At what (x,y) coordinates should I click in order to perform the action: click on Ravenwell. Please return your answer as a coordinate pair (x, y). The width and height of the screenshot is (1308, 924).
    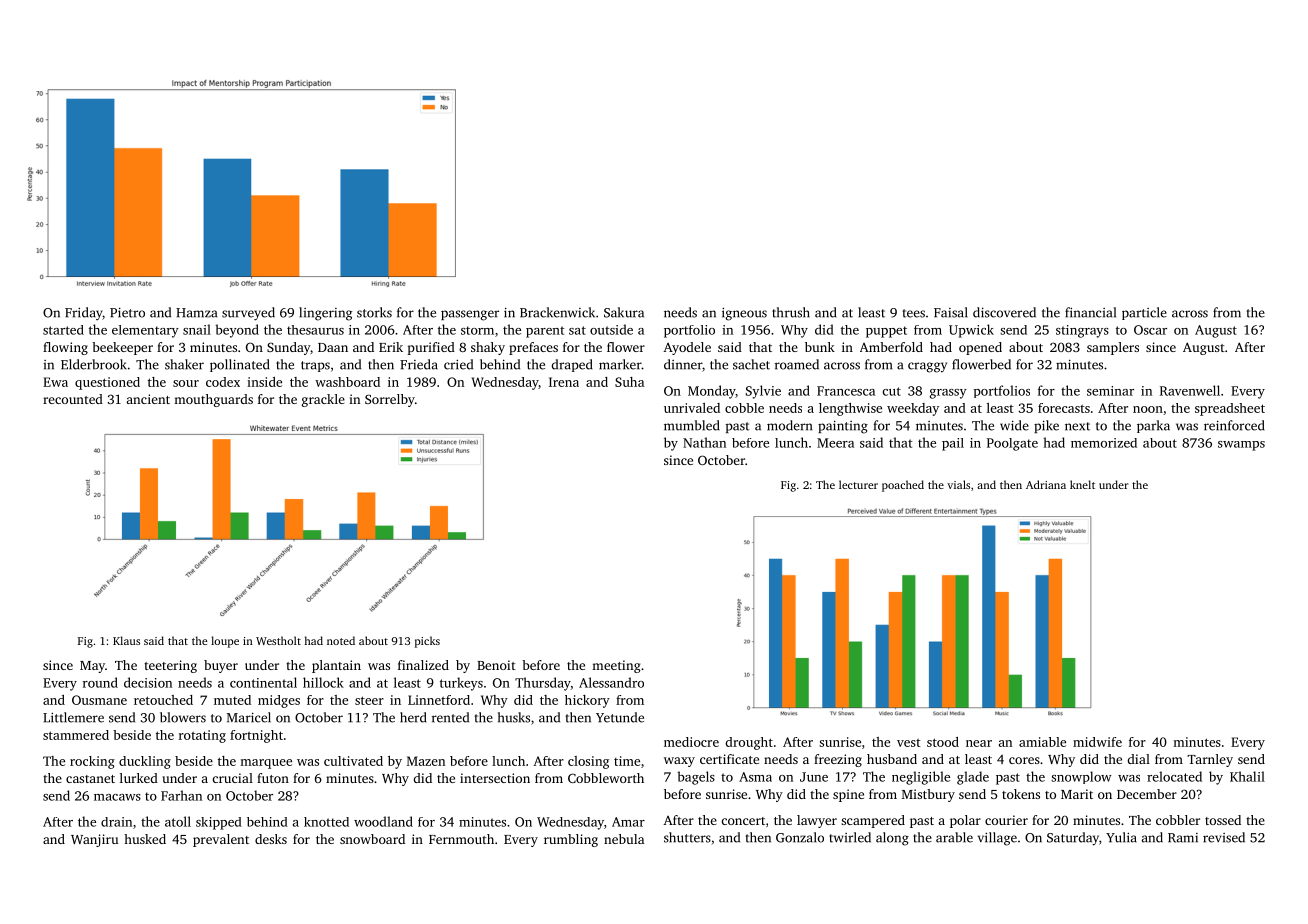
    Looking at the image, I should click on (1190, 390).
